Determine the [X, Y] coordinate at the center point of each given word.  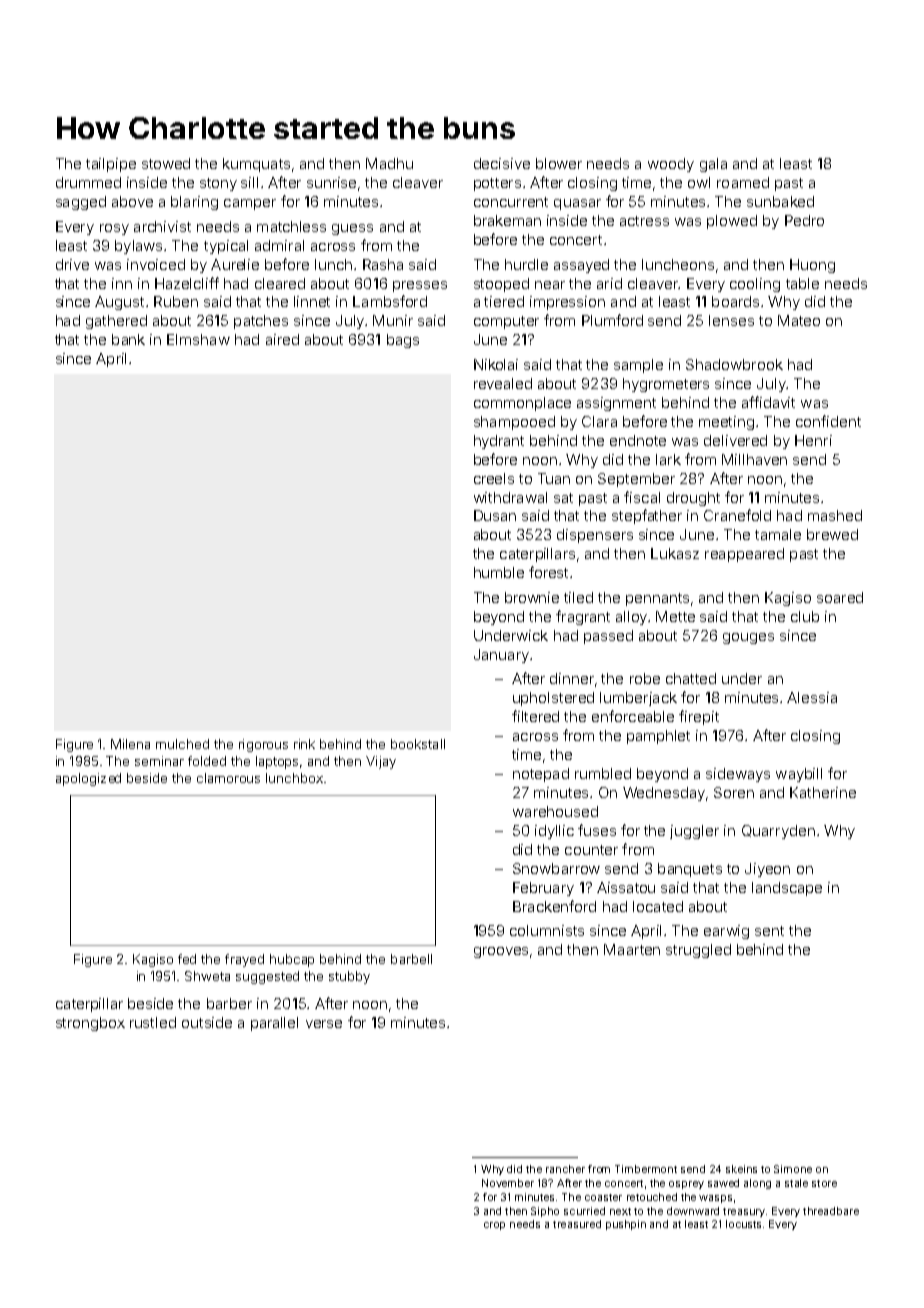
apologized [88, 779]
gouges [748, 638]
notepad [541, 775]
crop [494, 1226]
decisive [502, 163]
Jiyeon [767, 870]
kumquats [256, 165]
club [805, 616]
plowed [732, 222]
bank [128, 339]
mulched [182, 744]
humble [499, 572]
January [501, 656]
